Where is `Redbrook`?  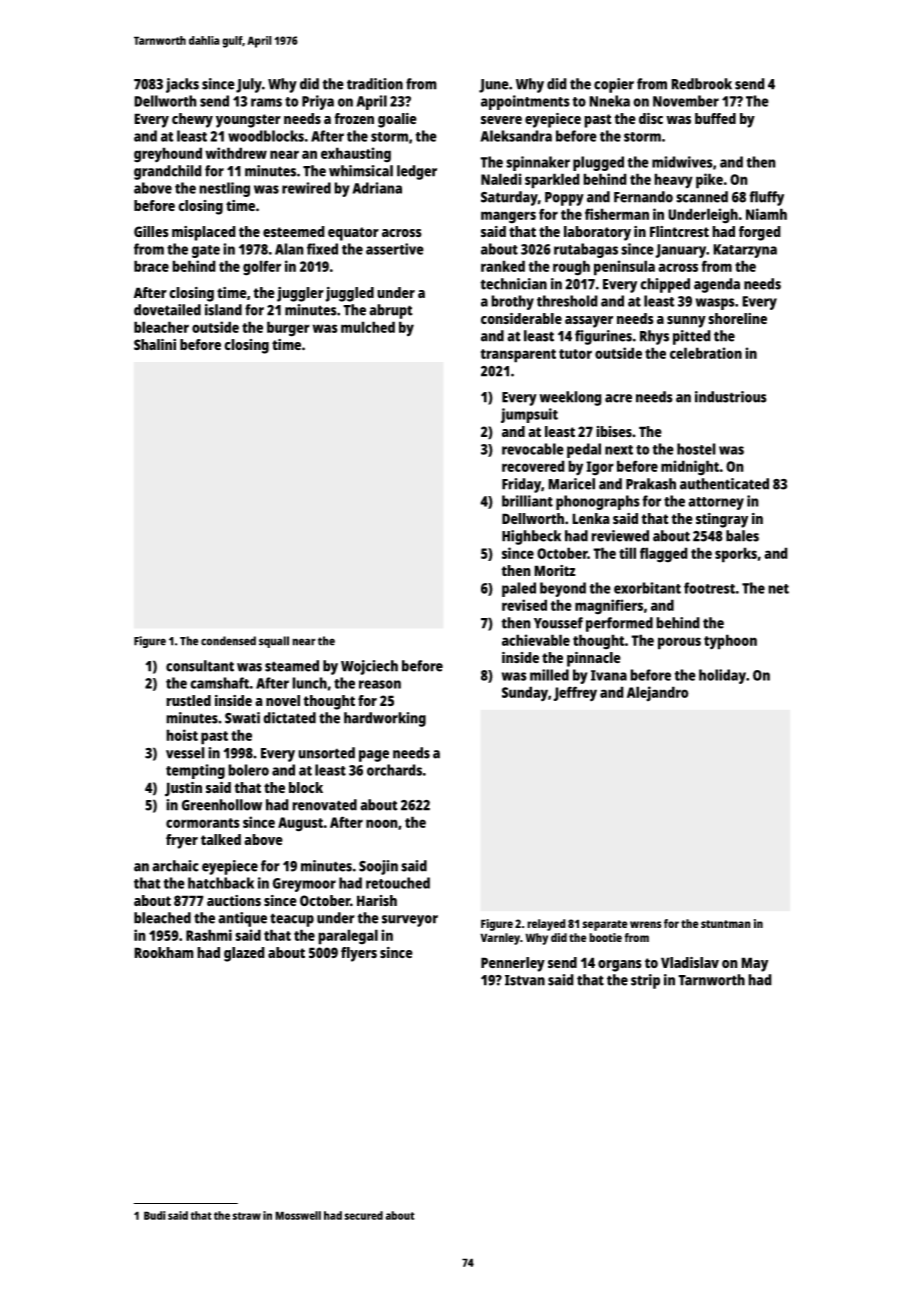 Redbrook is located at coordinates (701, 84).
